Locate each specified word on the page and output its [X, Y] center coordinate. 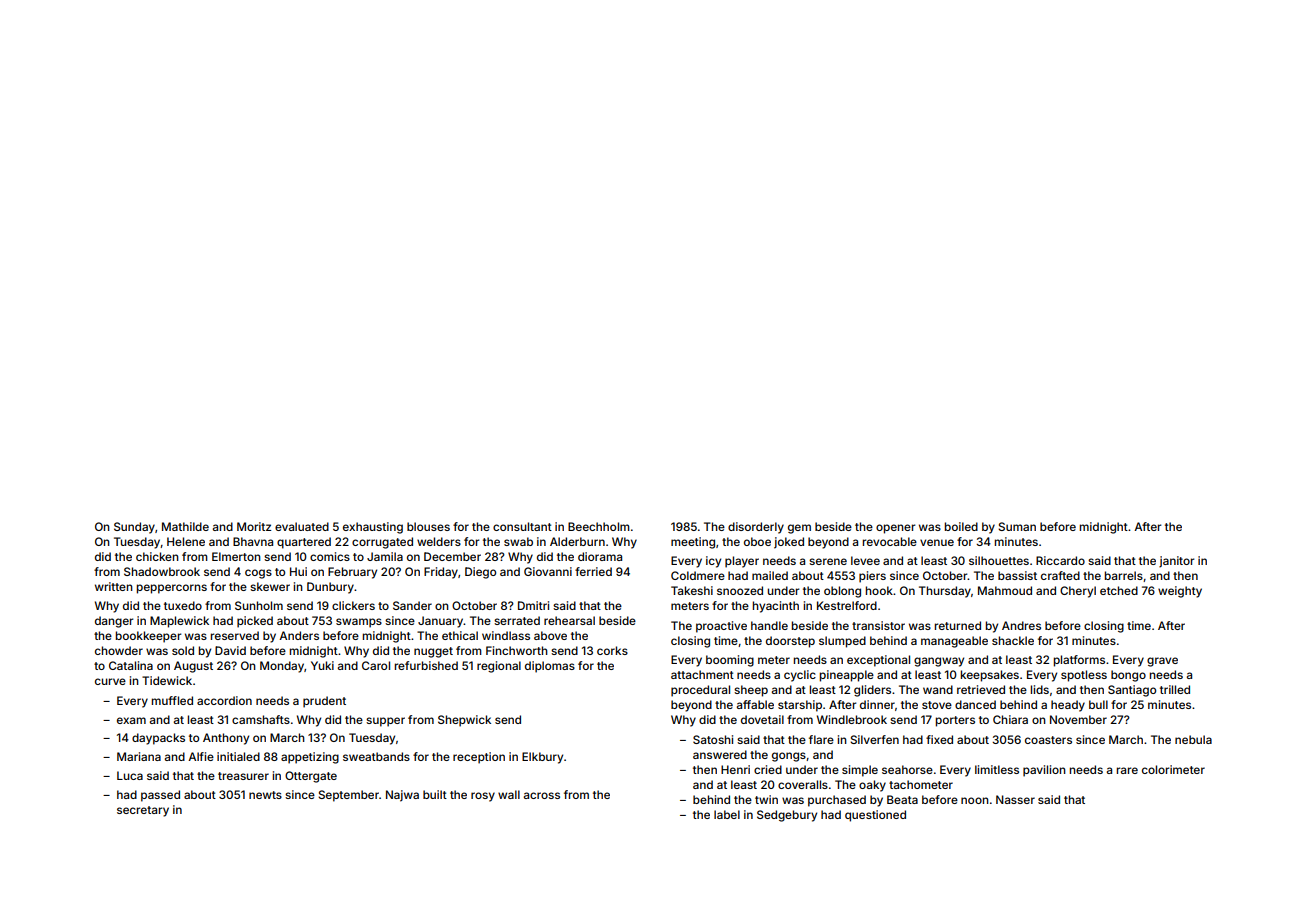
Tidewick [167, 680]
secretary [143, 811]
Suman [1017, 526]
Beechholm [599, 526]
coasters [1048, 740]
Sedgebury [787, 816]
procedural [700, 691]
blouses [428, 526]
